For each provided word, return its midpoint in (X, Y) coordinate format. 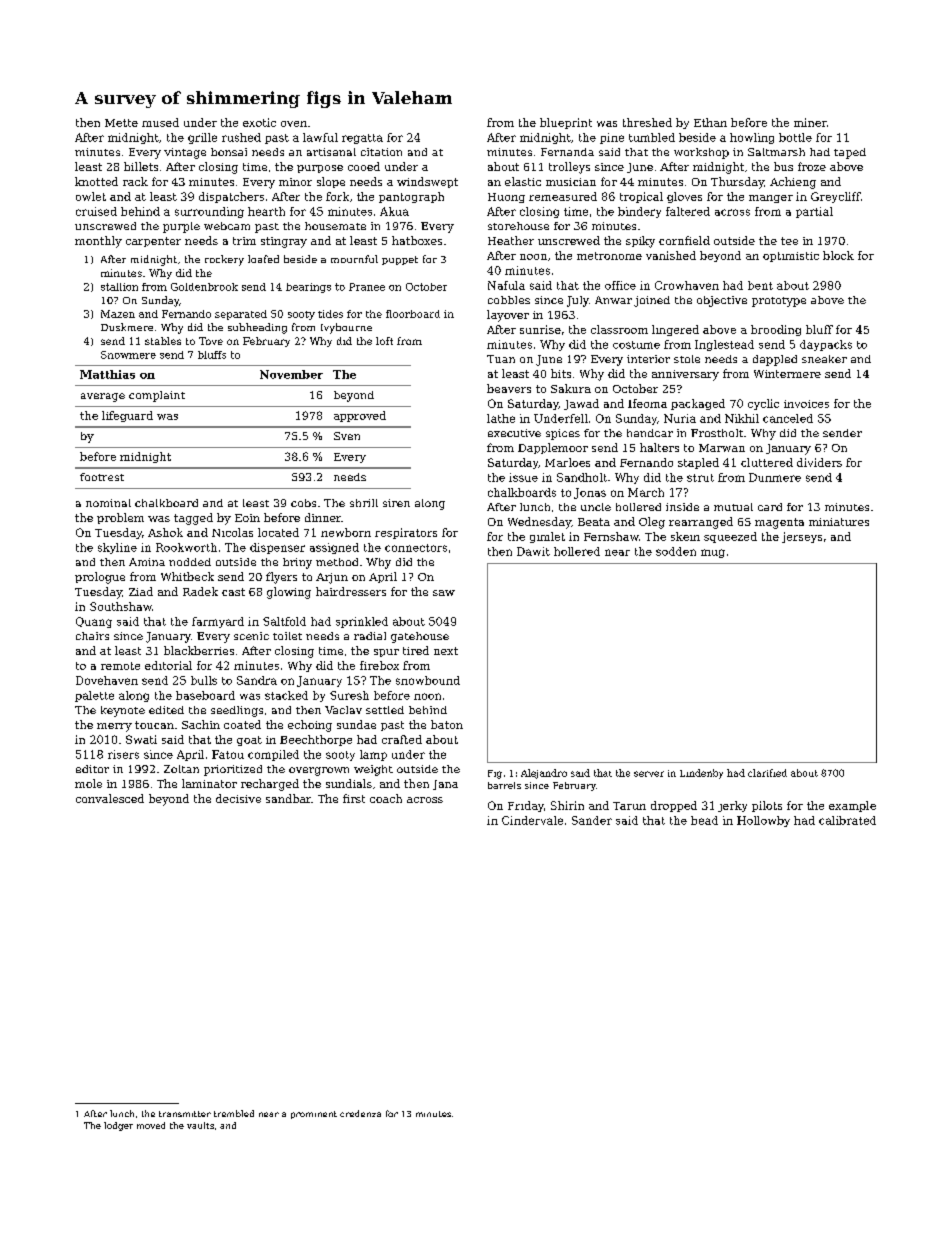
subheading (257, 328)
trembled (234, 1113)
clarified (767, 773)
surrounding (209, 212)
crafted (402, 739)
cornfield (684, 240)
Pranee (367, 287)
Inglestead (724, 345)
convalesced (110, 798)
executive (514, 433)
